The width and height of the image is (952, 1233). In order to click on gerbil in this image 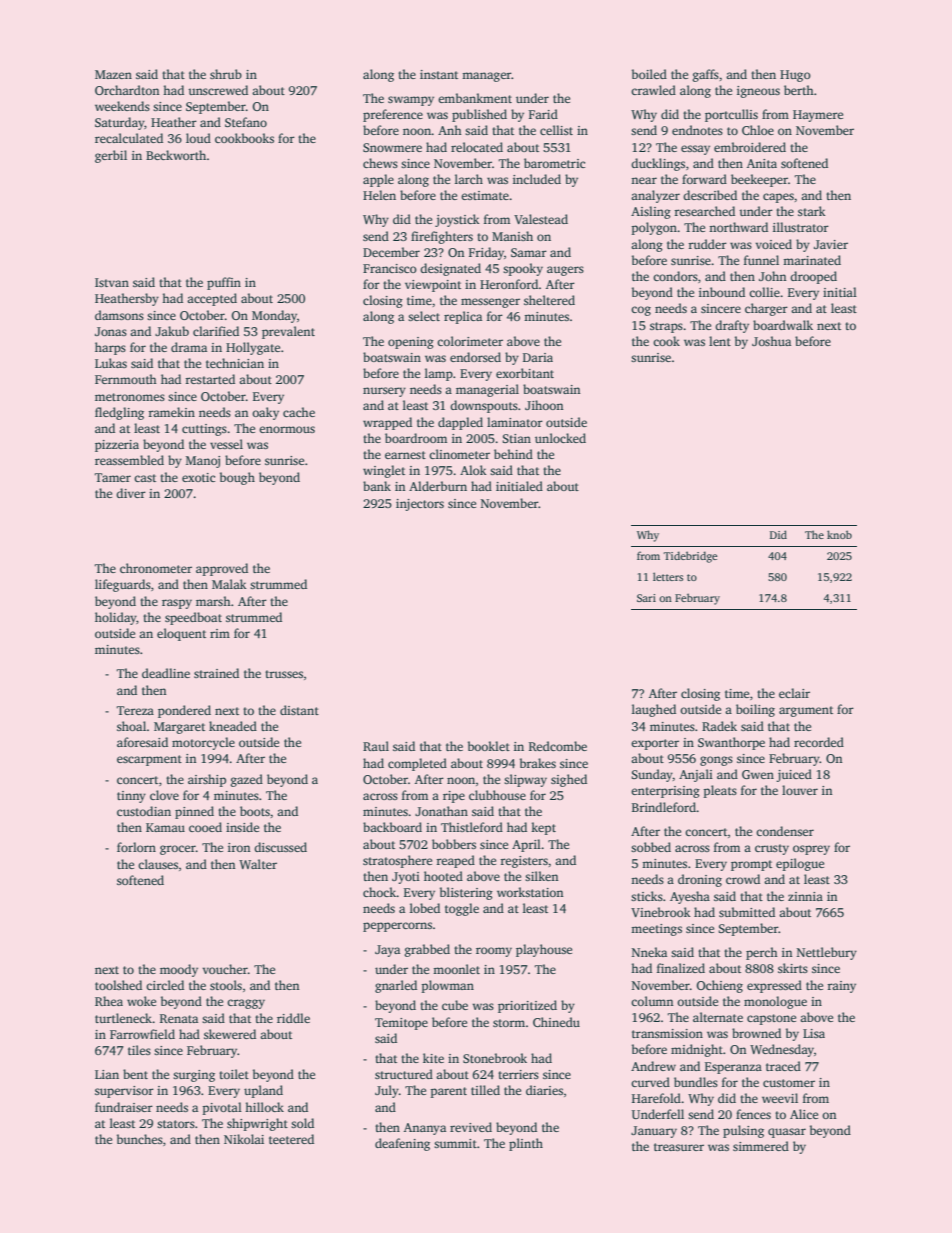, I will do `click(111, 156)`.
